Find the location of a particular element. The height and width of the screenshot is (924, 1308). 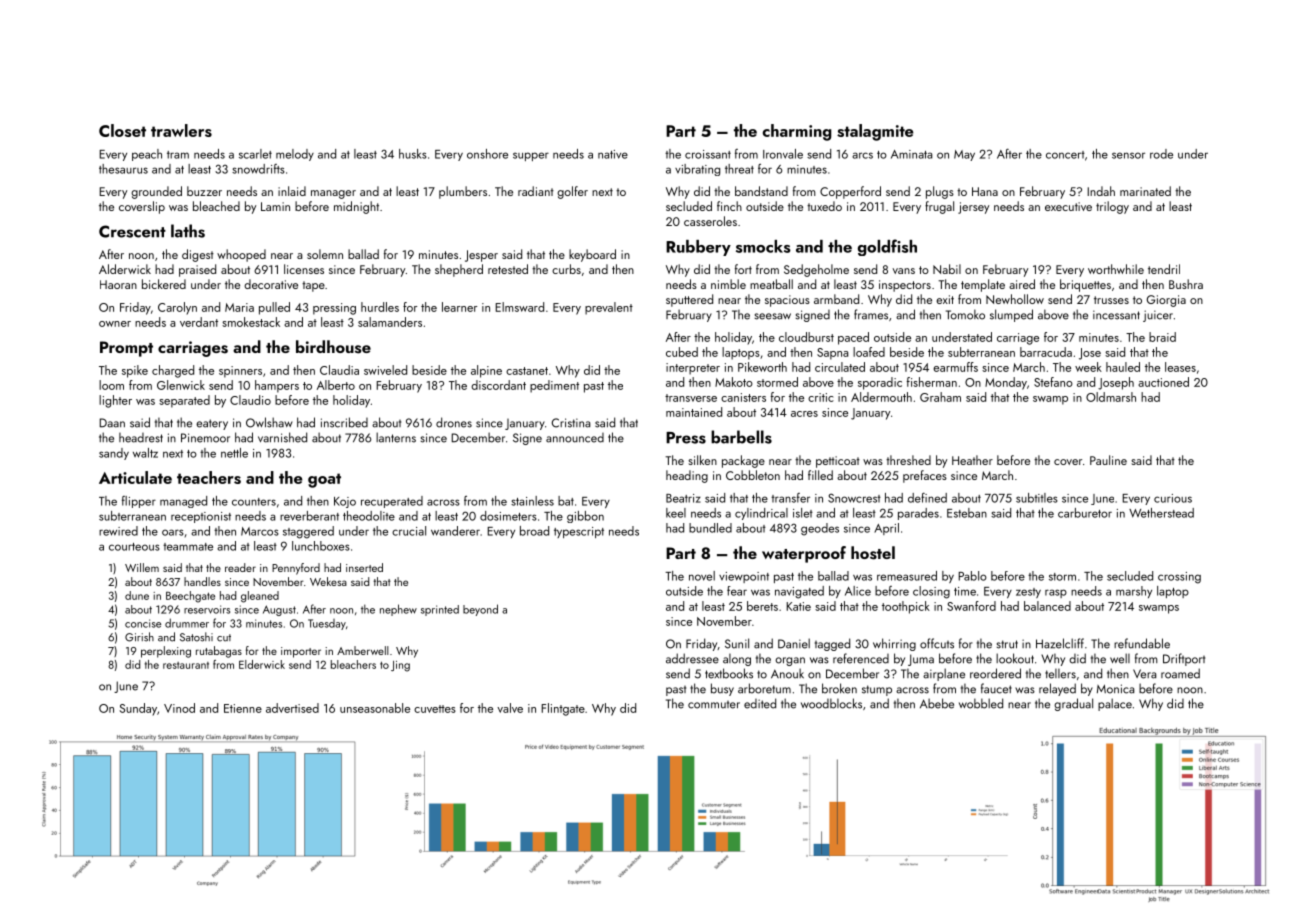

Sunil is located at coordinates (737, 643).
